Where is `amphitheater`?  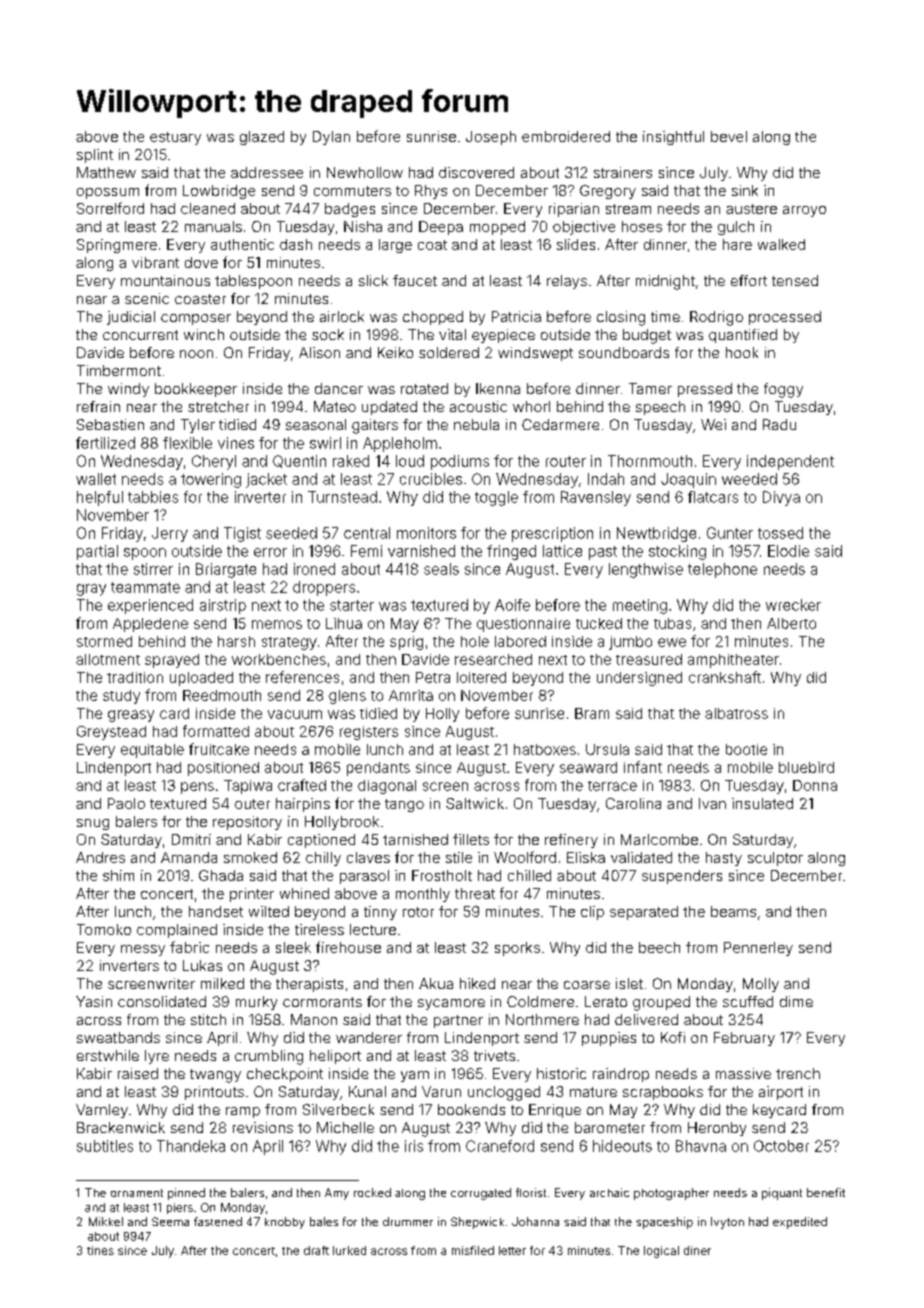 amphitheater is located at coordinates (733, 661).
